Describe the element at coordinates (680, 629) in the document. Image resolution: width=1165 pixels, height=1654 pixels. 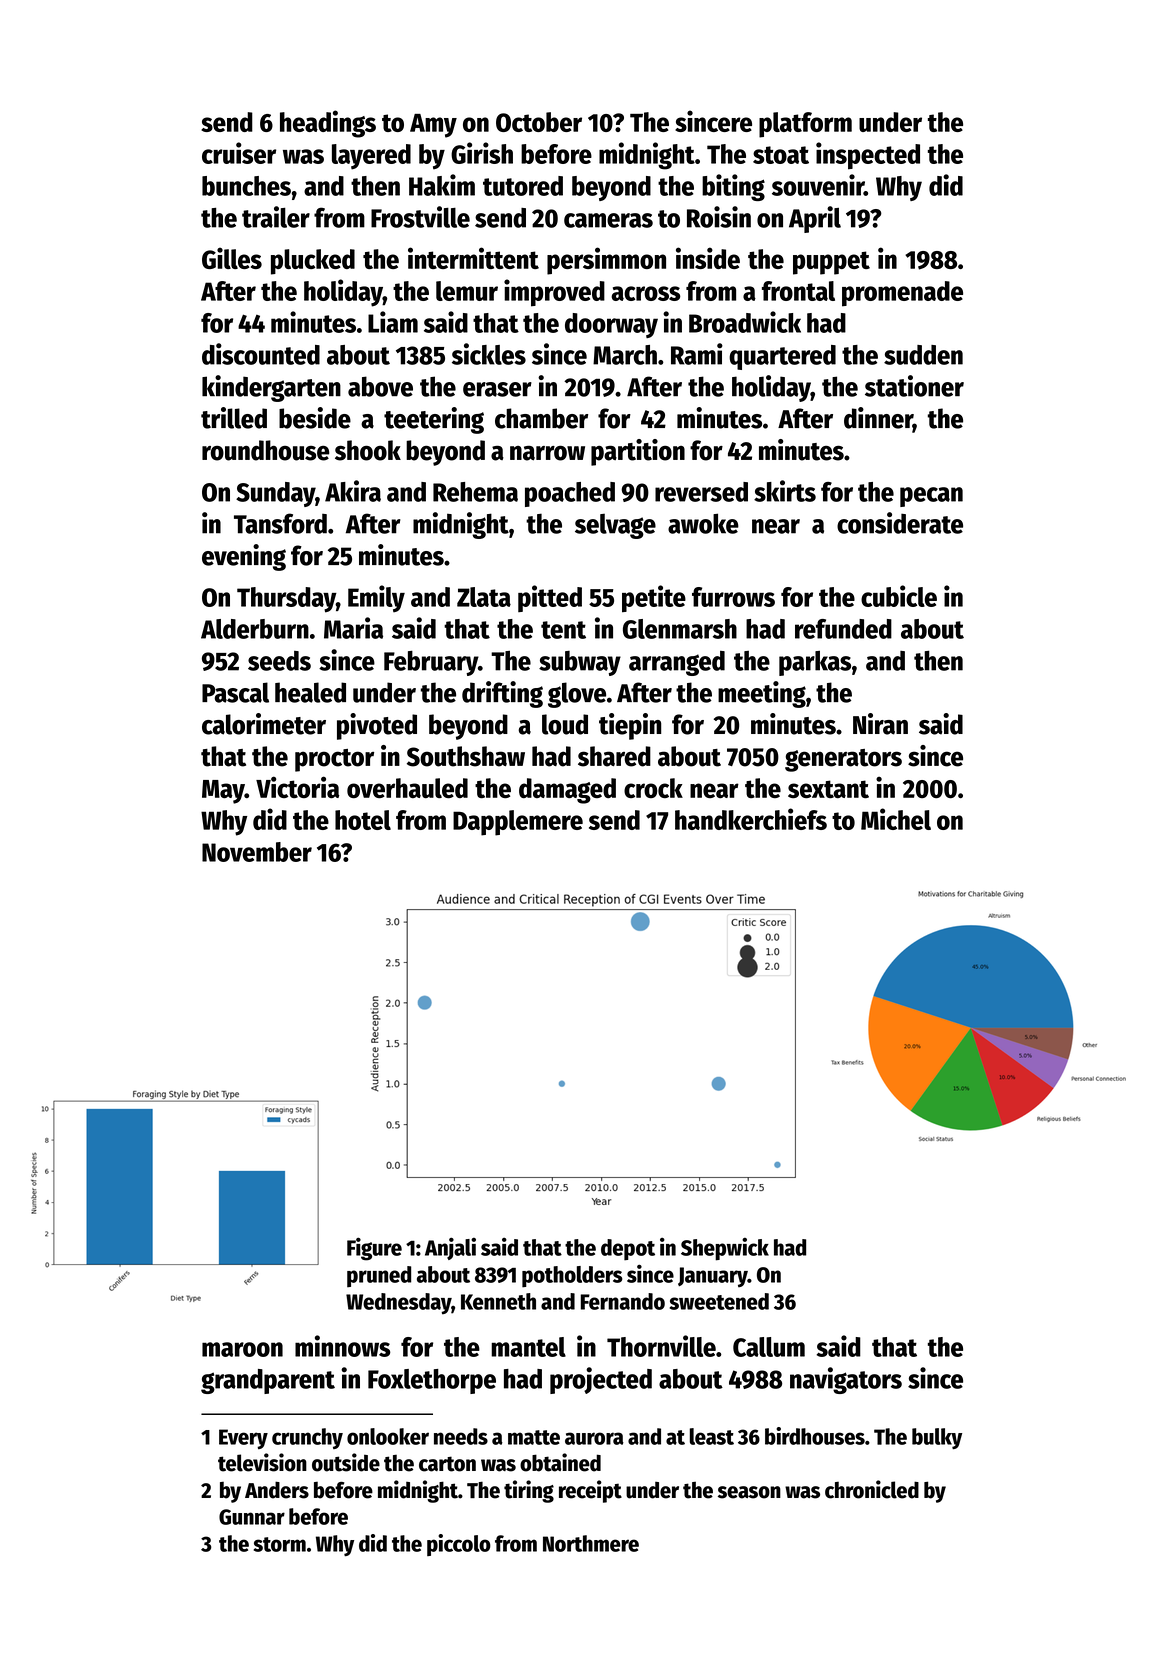
I see `Glenmarsh` at that location.
